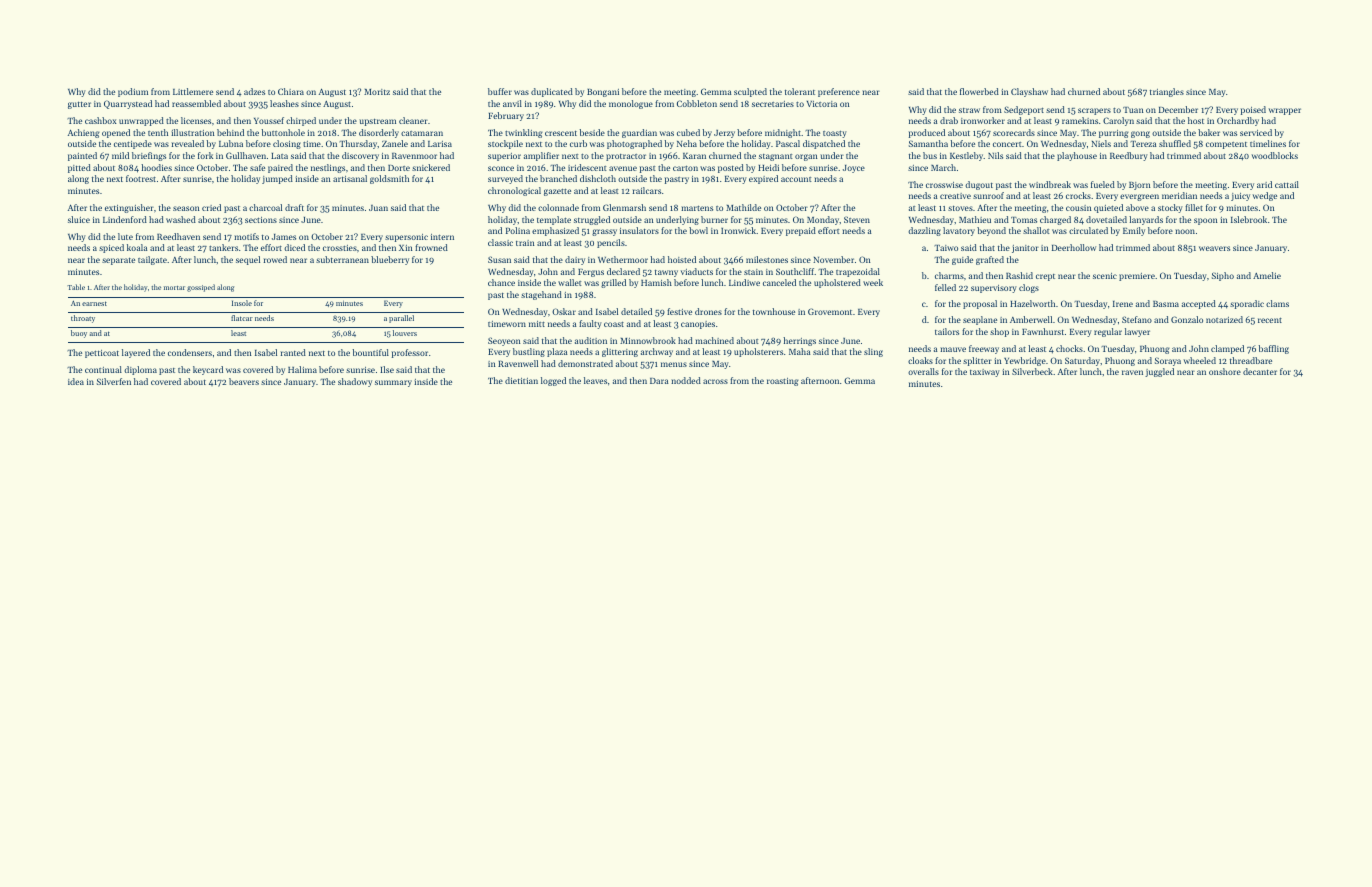 The width and height of the page is (1372, 887). What do you see at coordinates (1074, 247) in the page?
I see `Deerhollow` at bounding box center [1074, 247].
